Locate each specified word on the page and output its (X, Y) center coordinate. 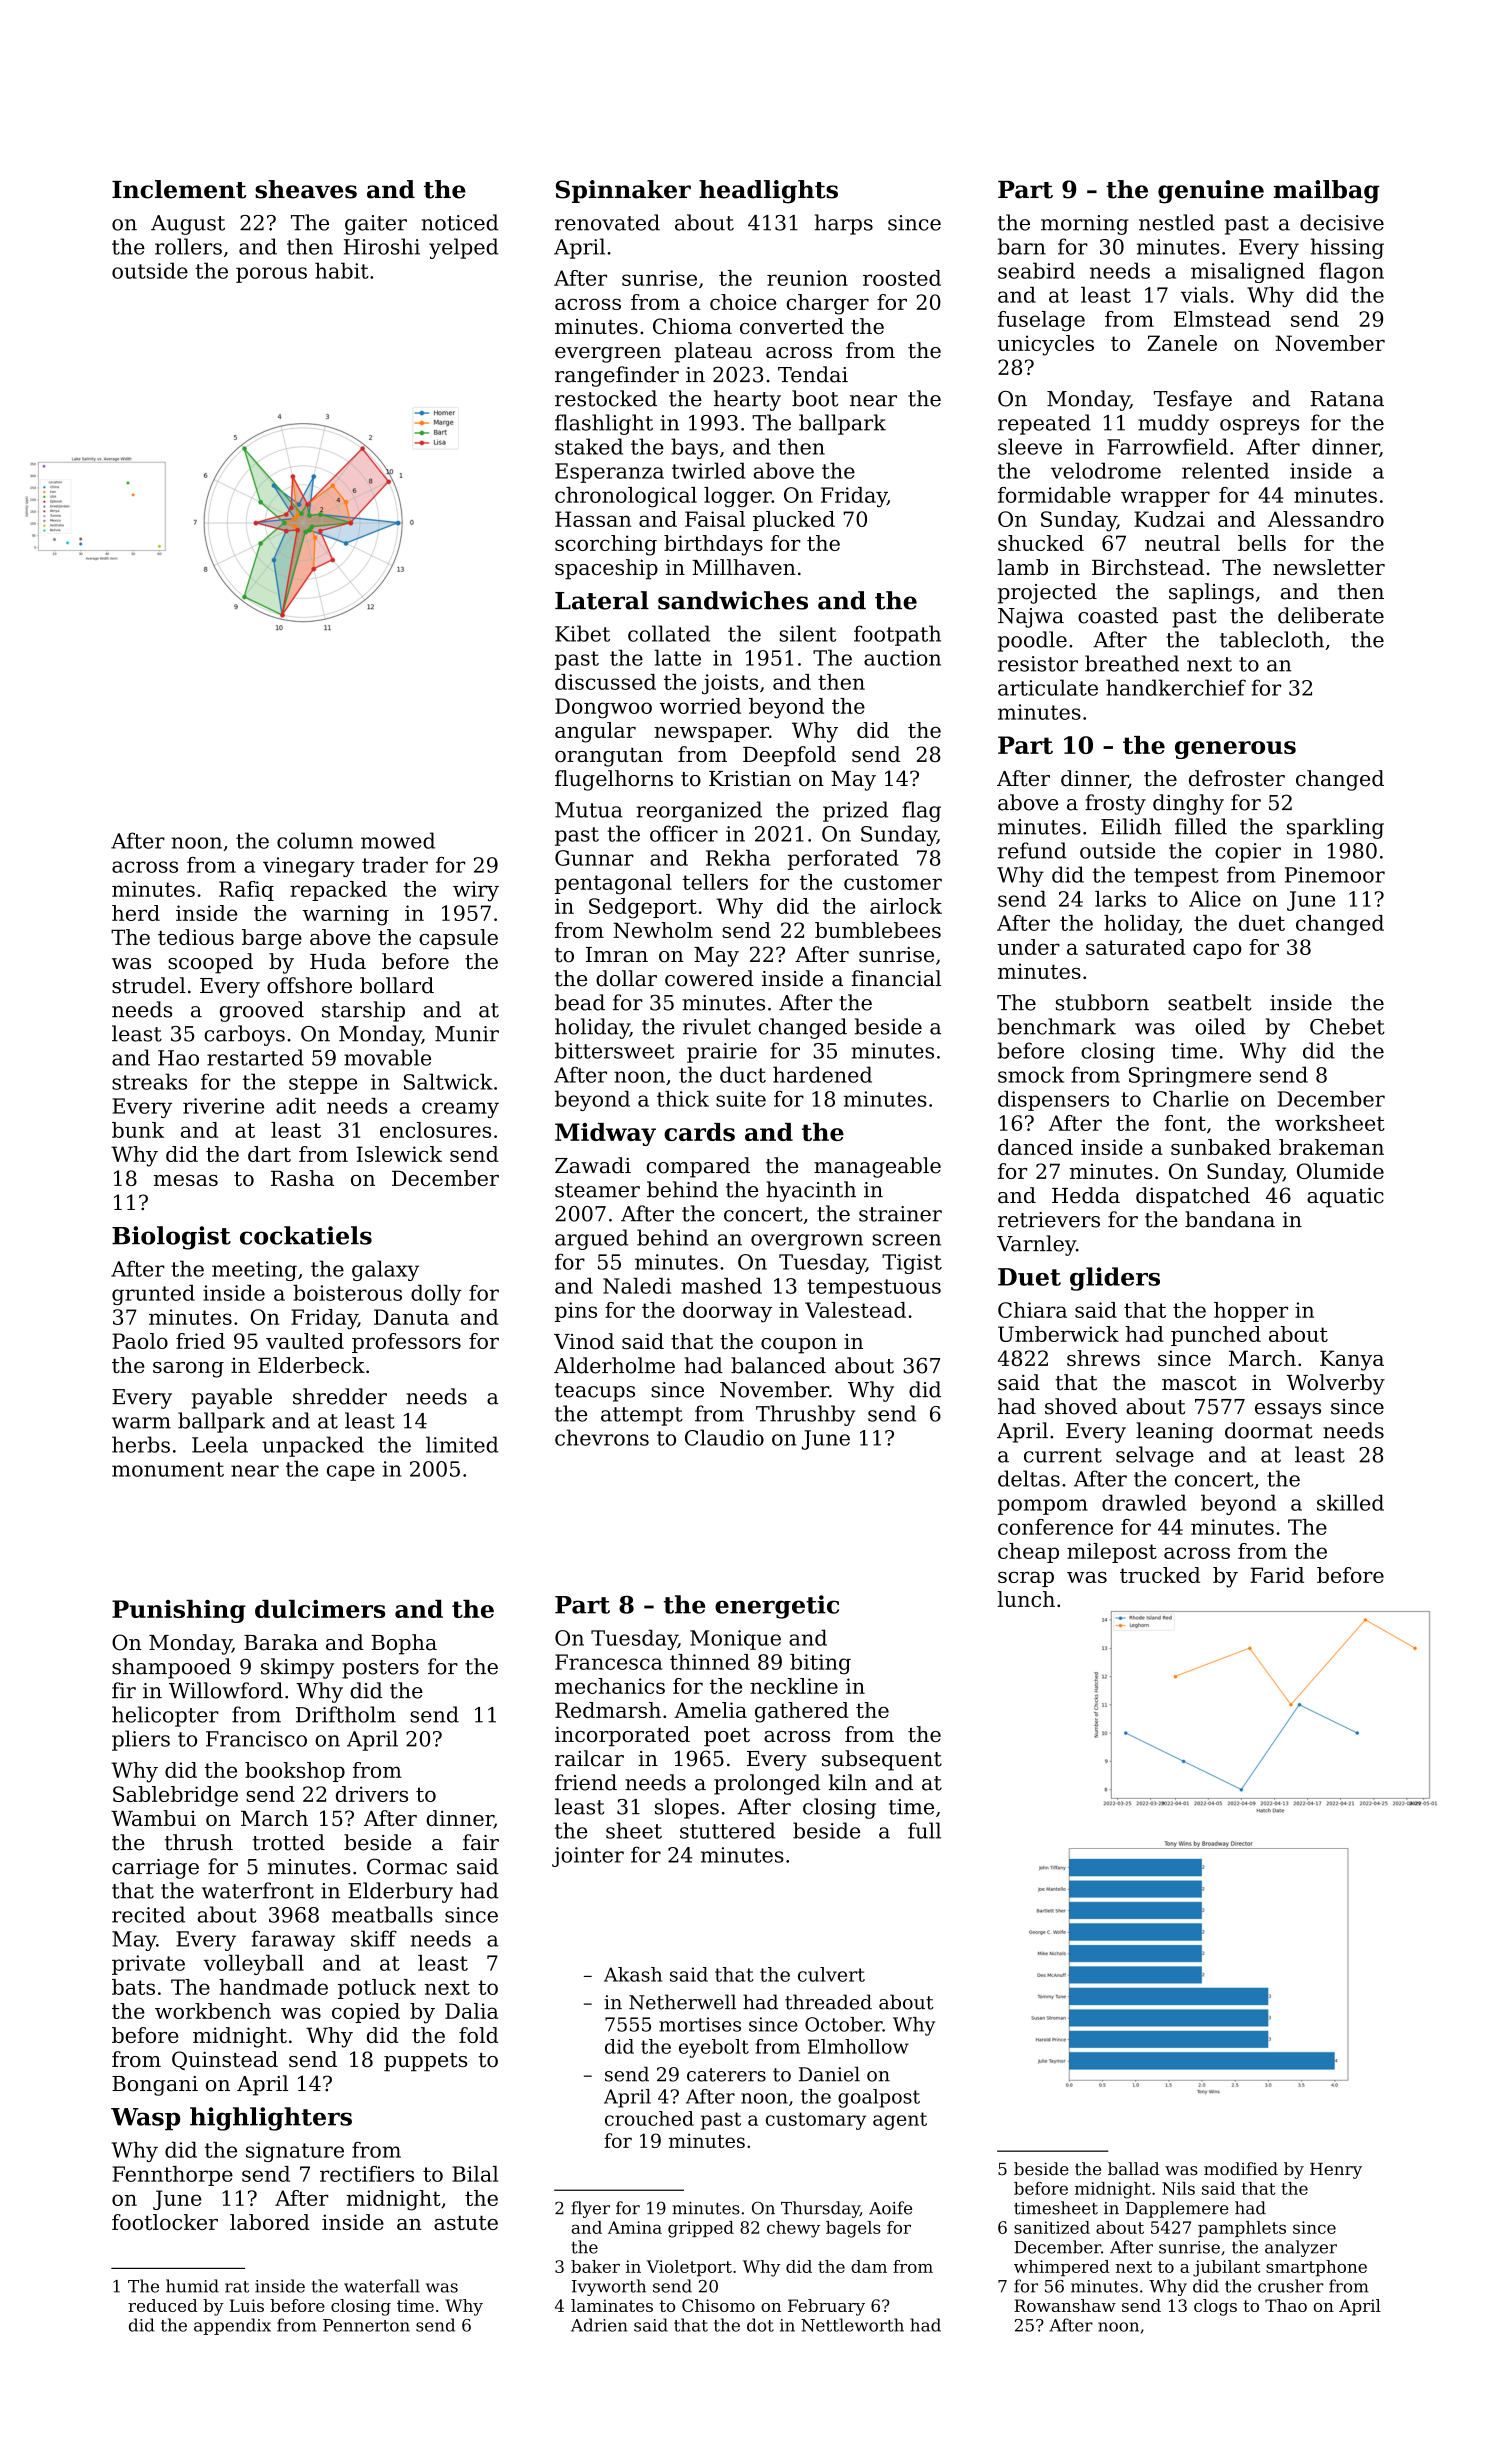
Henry (1336, 2171)
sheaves (306, 189)
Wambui (153, 1818)
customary (816, 2121)
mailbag (1327, 192)
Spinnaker (623, 191)
